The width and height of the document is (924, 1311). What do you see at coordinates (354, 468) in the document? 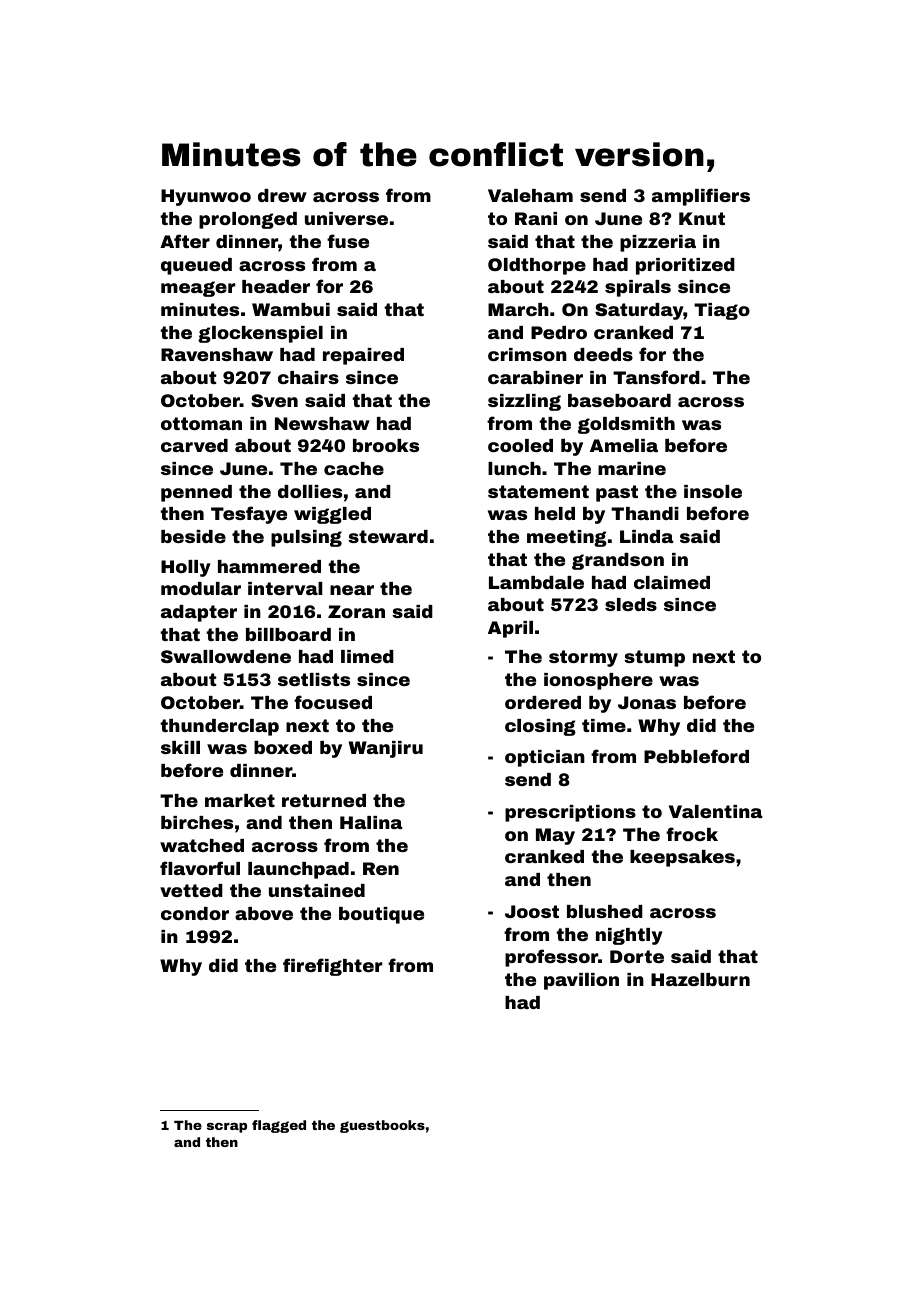
I see `cache` at bounding box center [354, 468].
